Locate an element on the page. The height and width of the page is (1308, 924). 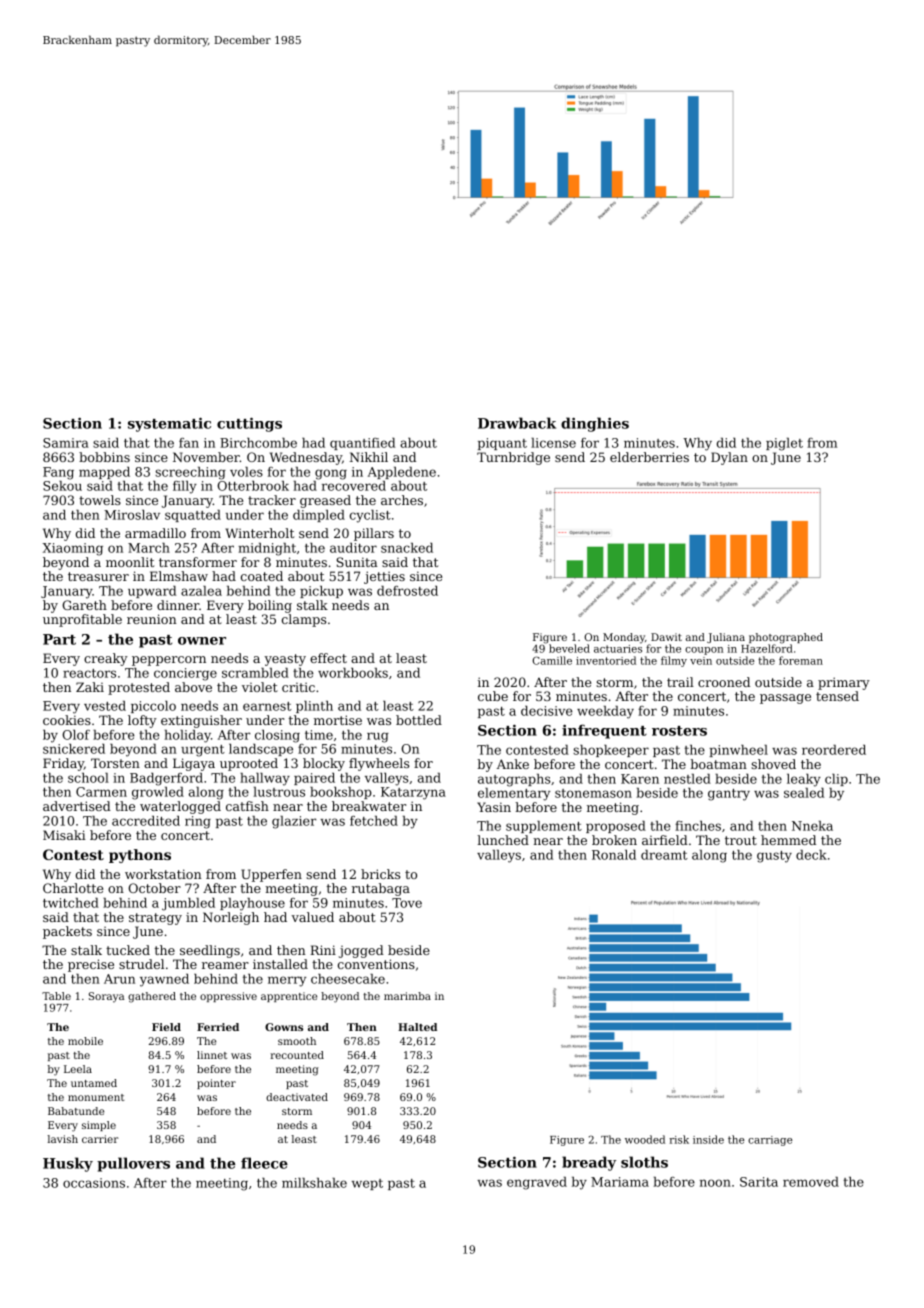
beveled is located at coordinates (569, 648).
